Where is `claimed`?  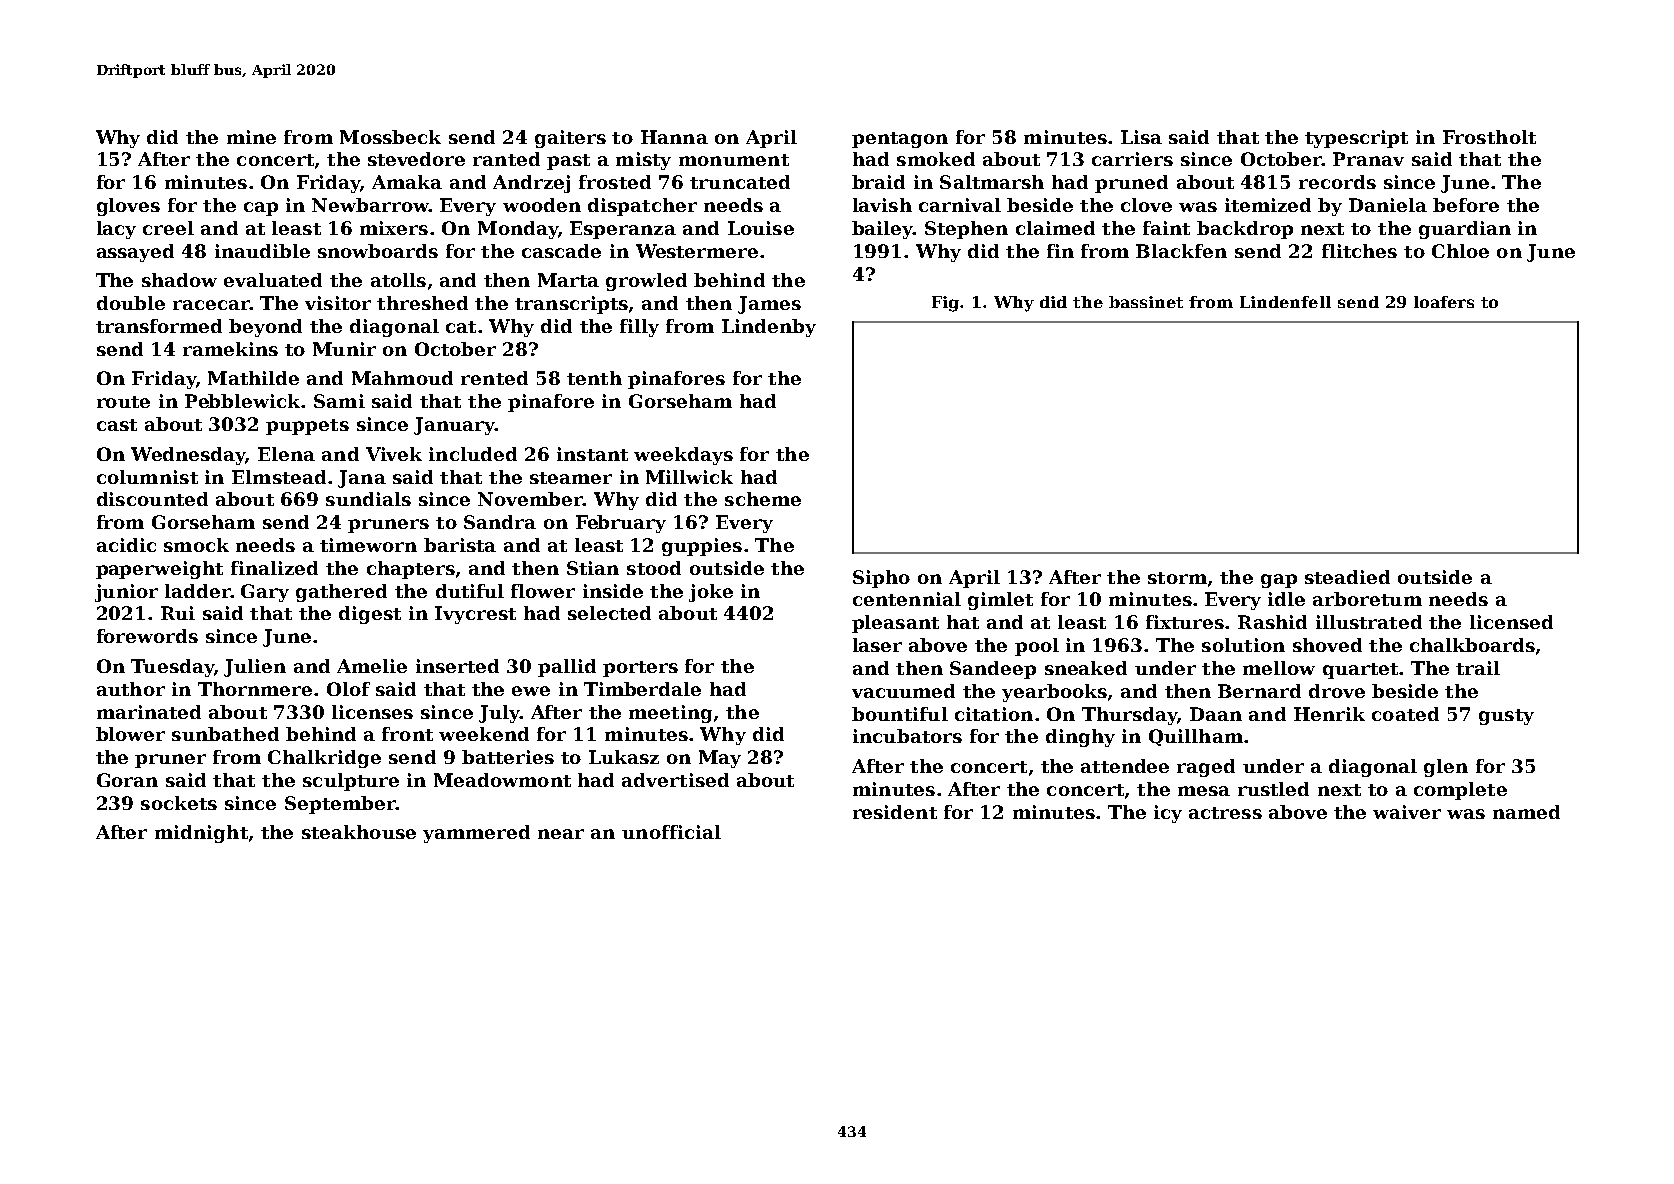
claimed is located at coordinates (1055, 228).
